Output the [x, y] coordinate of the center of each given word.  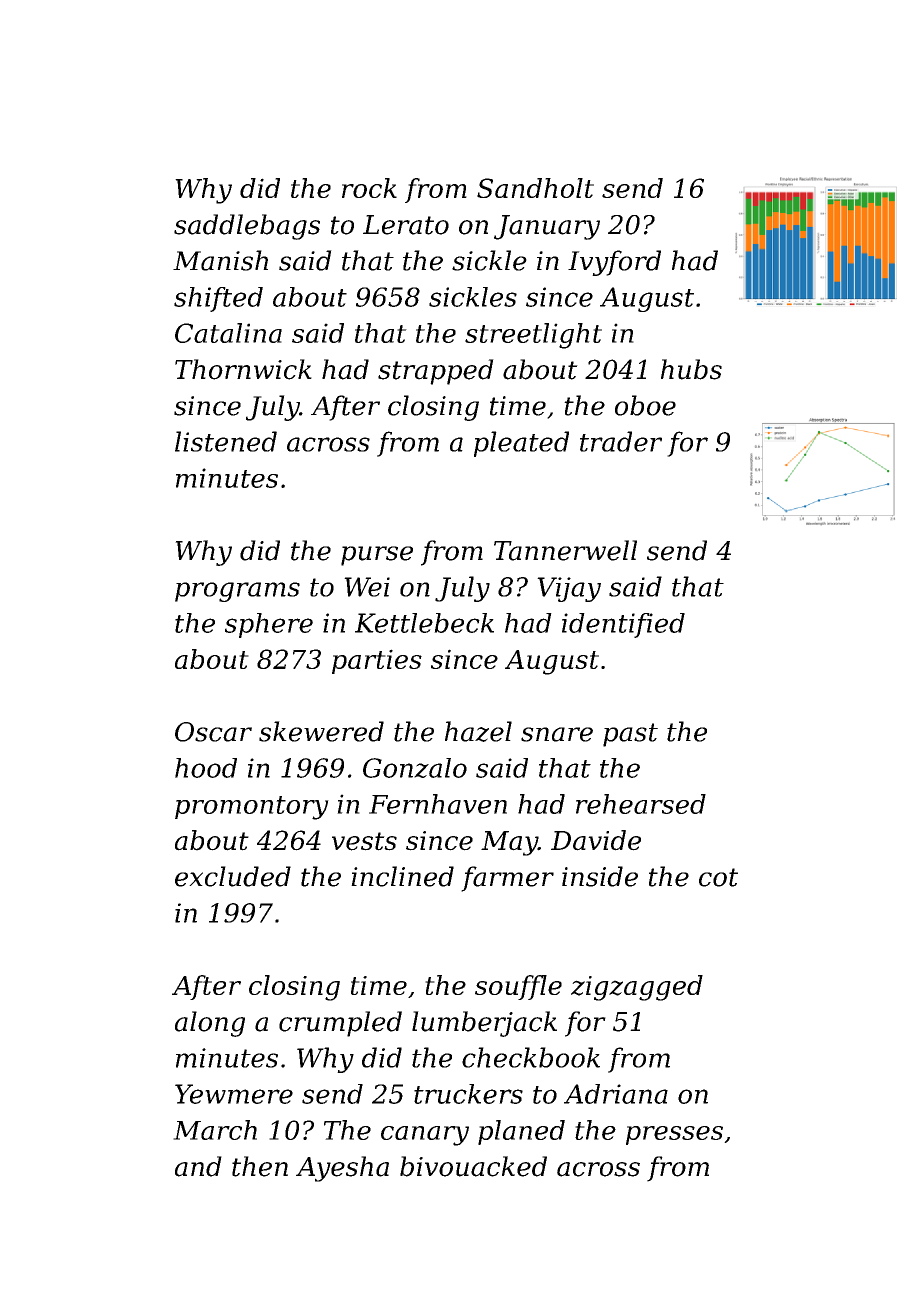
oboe [645, 405]
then [260, 1166]
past [630, 735]
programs [237, 592]
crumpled [340, 1024]
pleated [521, 444]
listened [226, 441]
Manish [220, 260]
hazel [478, 731]
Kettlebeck [424, 623]
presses [674, 1135]
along [210, 1024]
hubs [691, 369]
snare [557, 734]
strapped [436, 372]
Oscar [213, 732]
